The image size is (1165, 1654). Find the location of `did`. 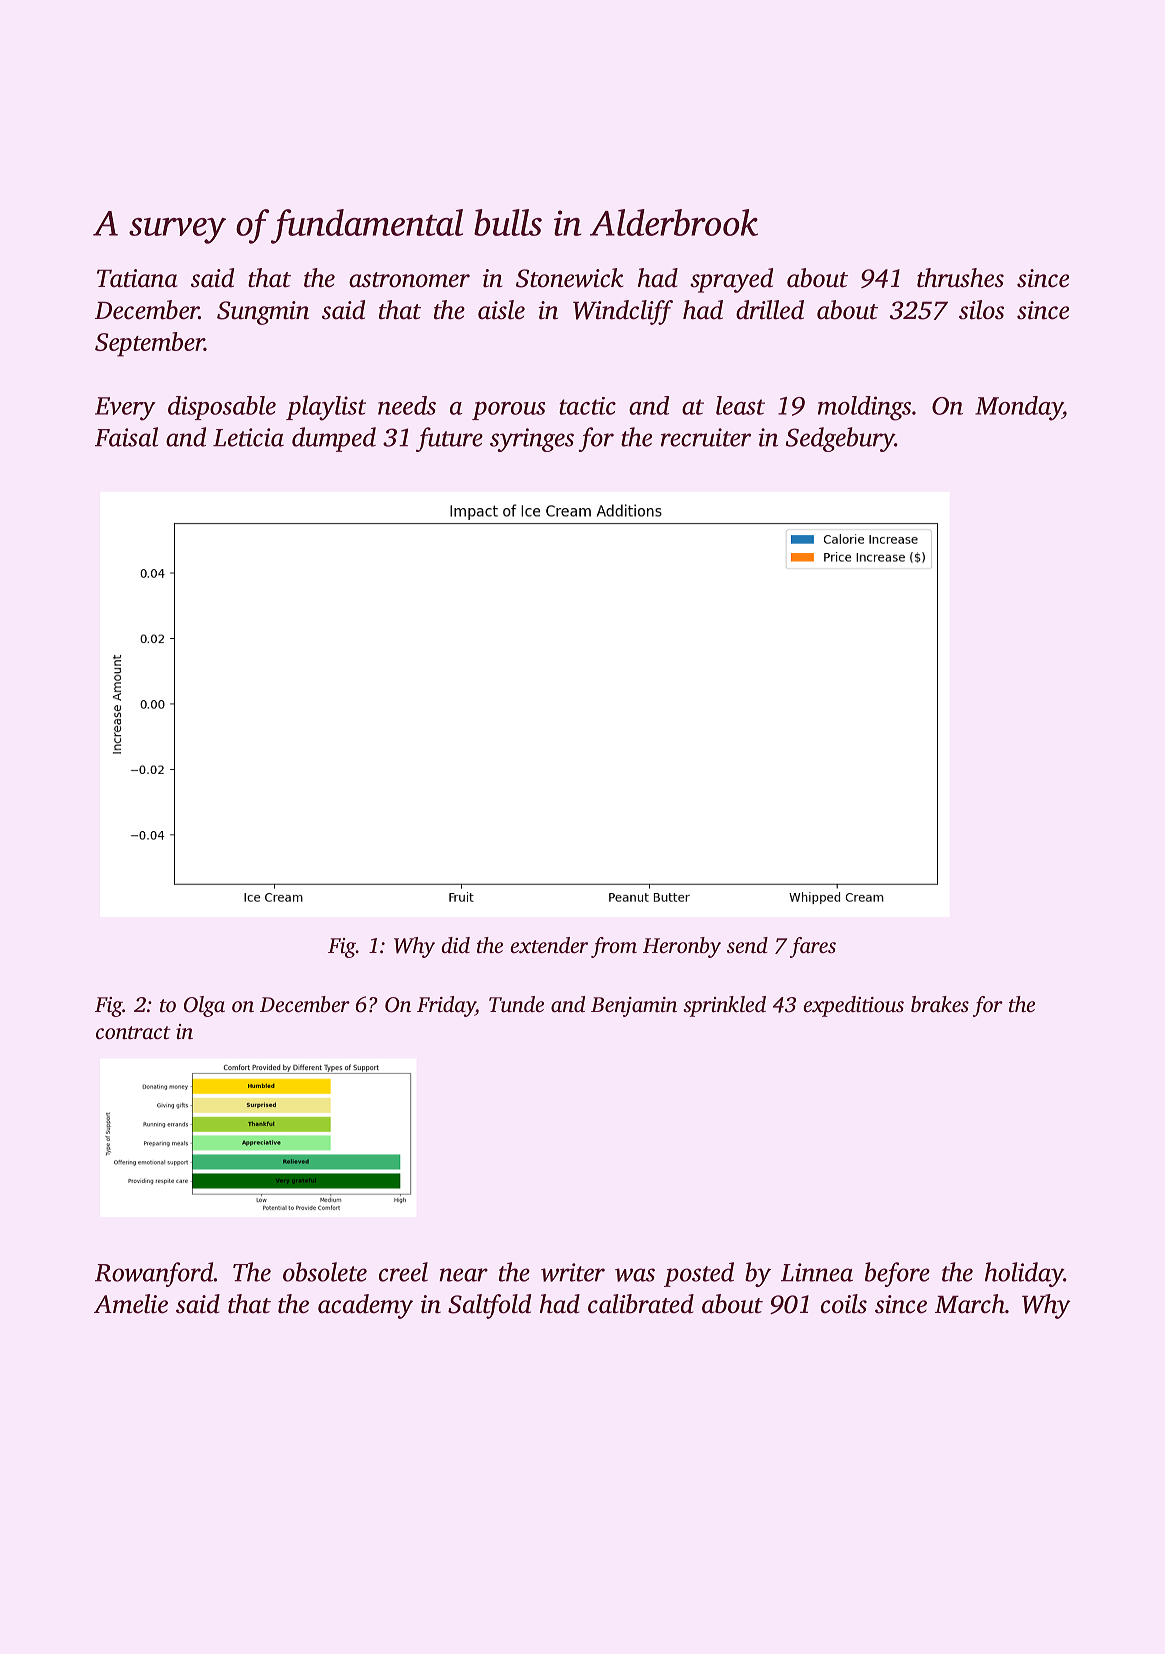

did is located at coordinates (455, 945).
